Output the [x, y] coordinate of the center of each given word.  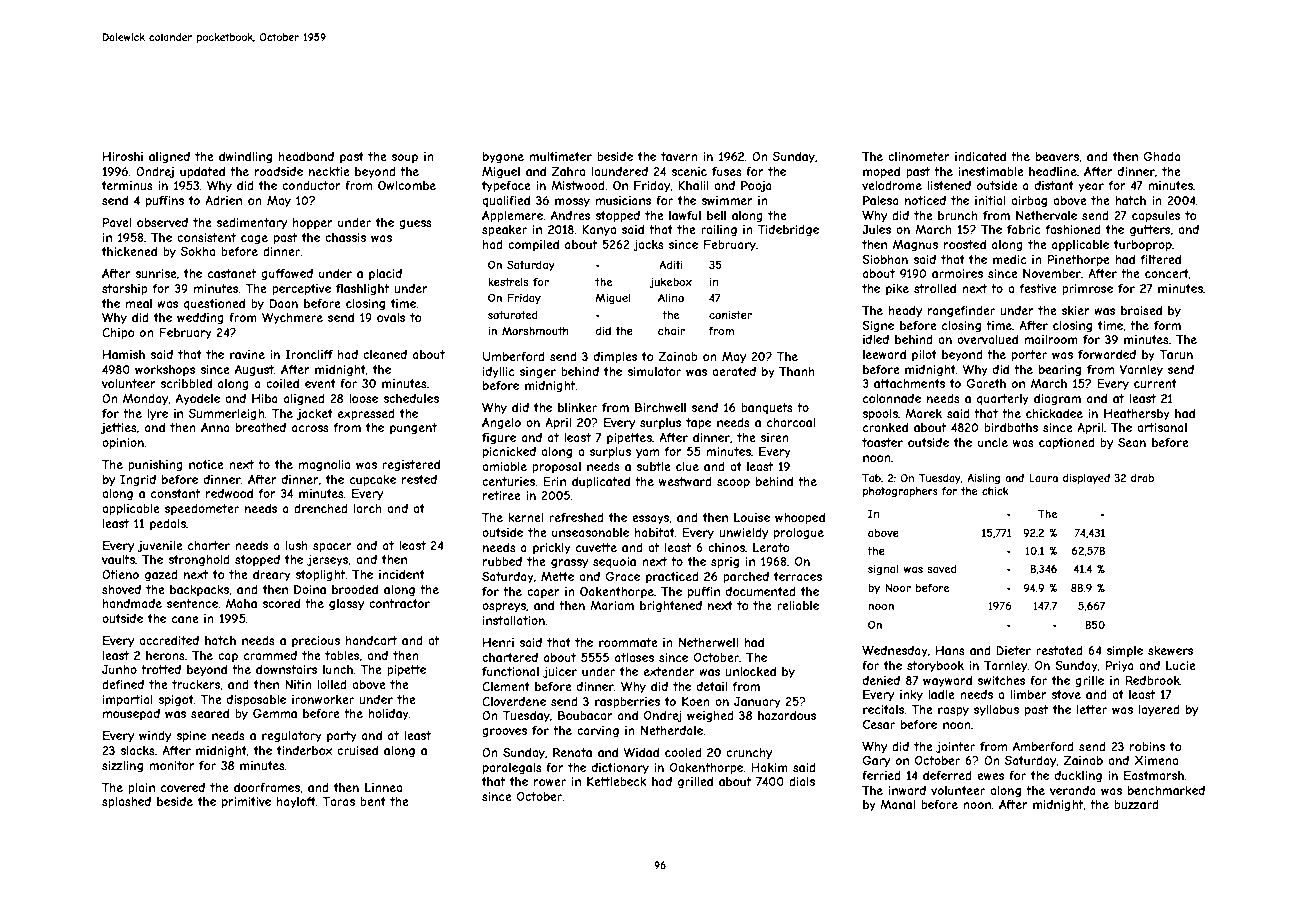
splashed [126, 803]
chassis [345, 237]
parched [746, 578]
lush [297, 545]
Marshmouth [535, 330]
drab [1142, 478]
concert [1167, 274]
